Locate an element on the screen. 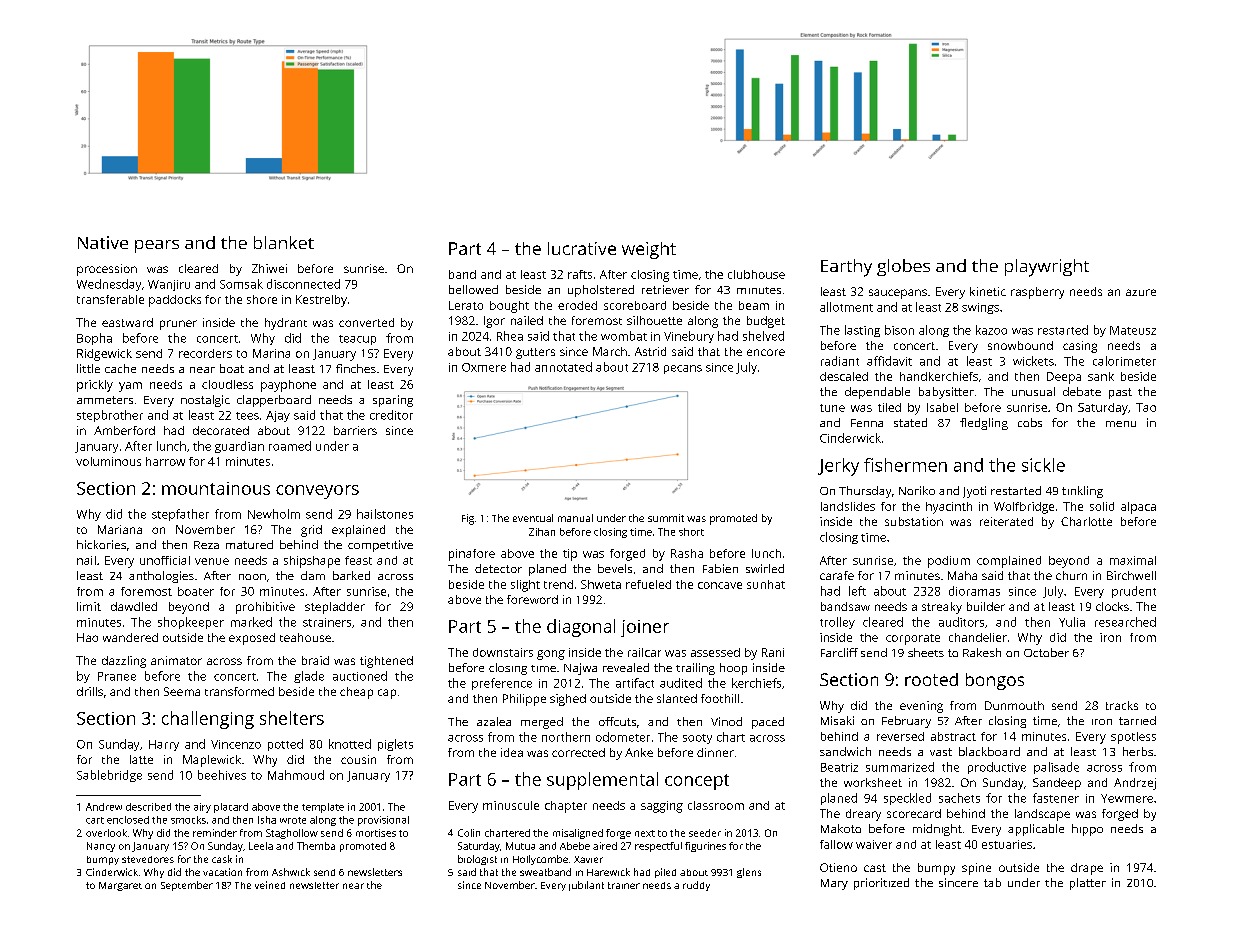 This screenshot has width=1233, height=952. joiner is located at coordinates (645, 628).
